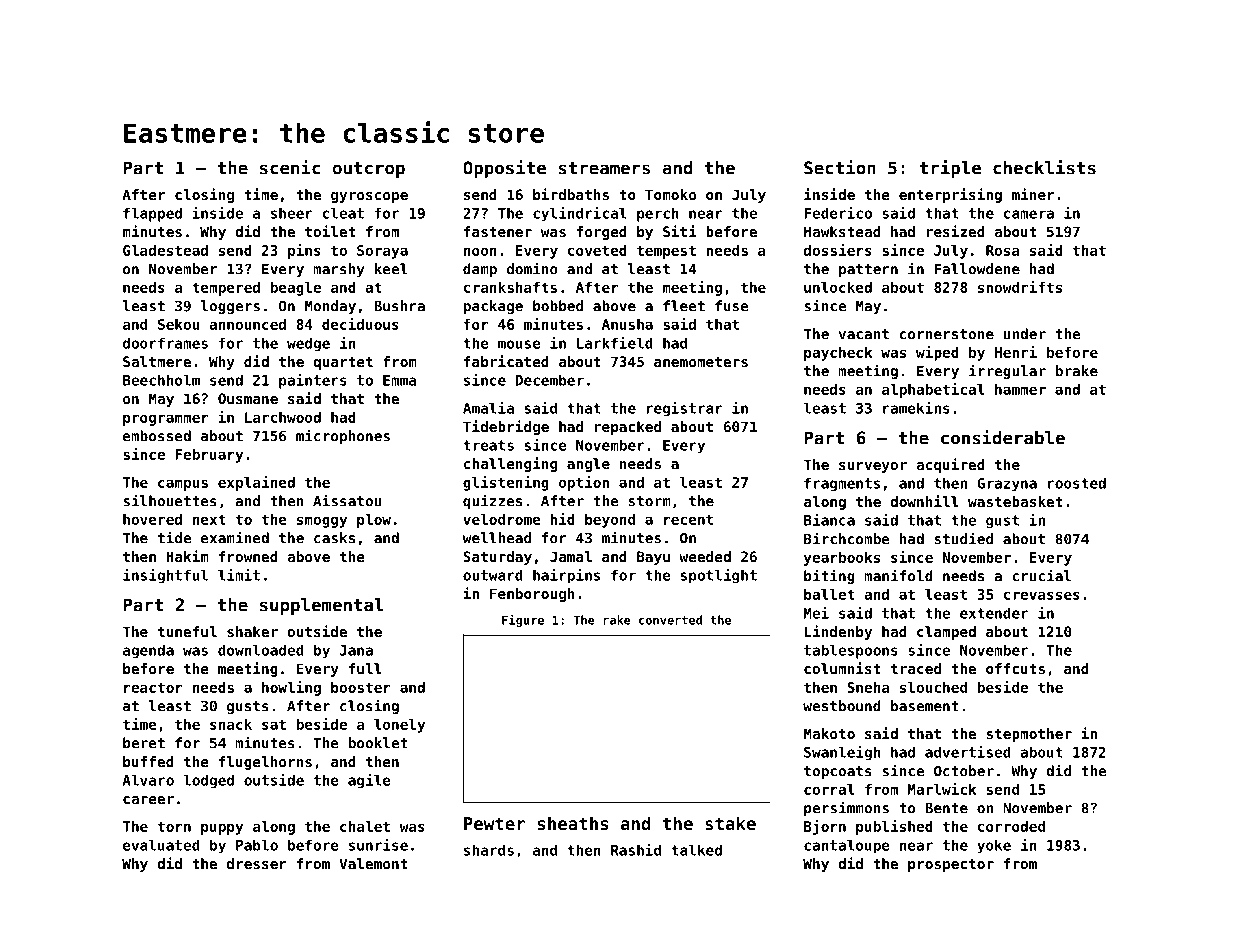  Describe the element at coordinates (290, 167) in the screenshot. I see `scenic` at that location.
